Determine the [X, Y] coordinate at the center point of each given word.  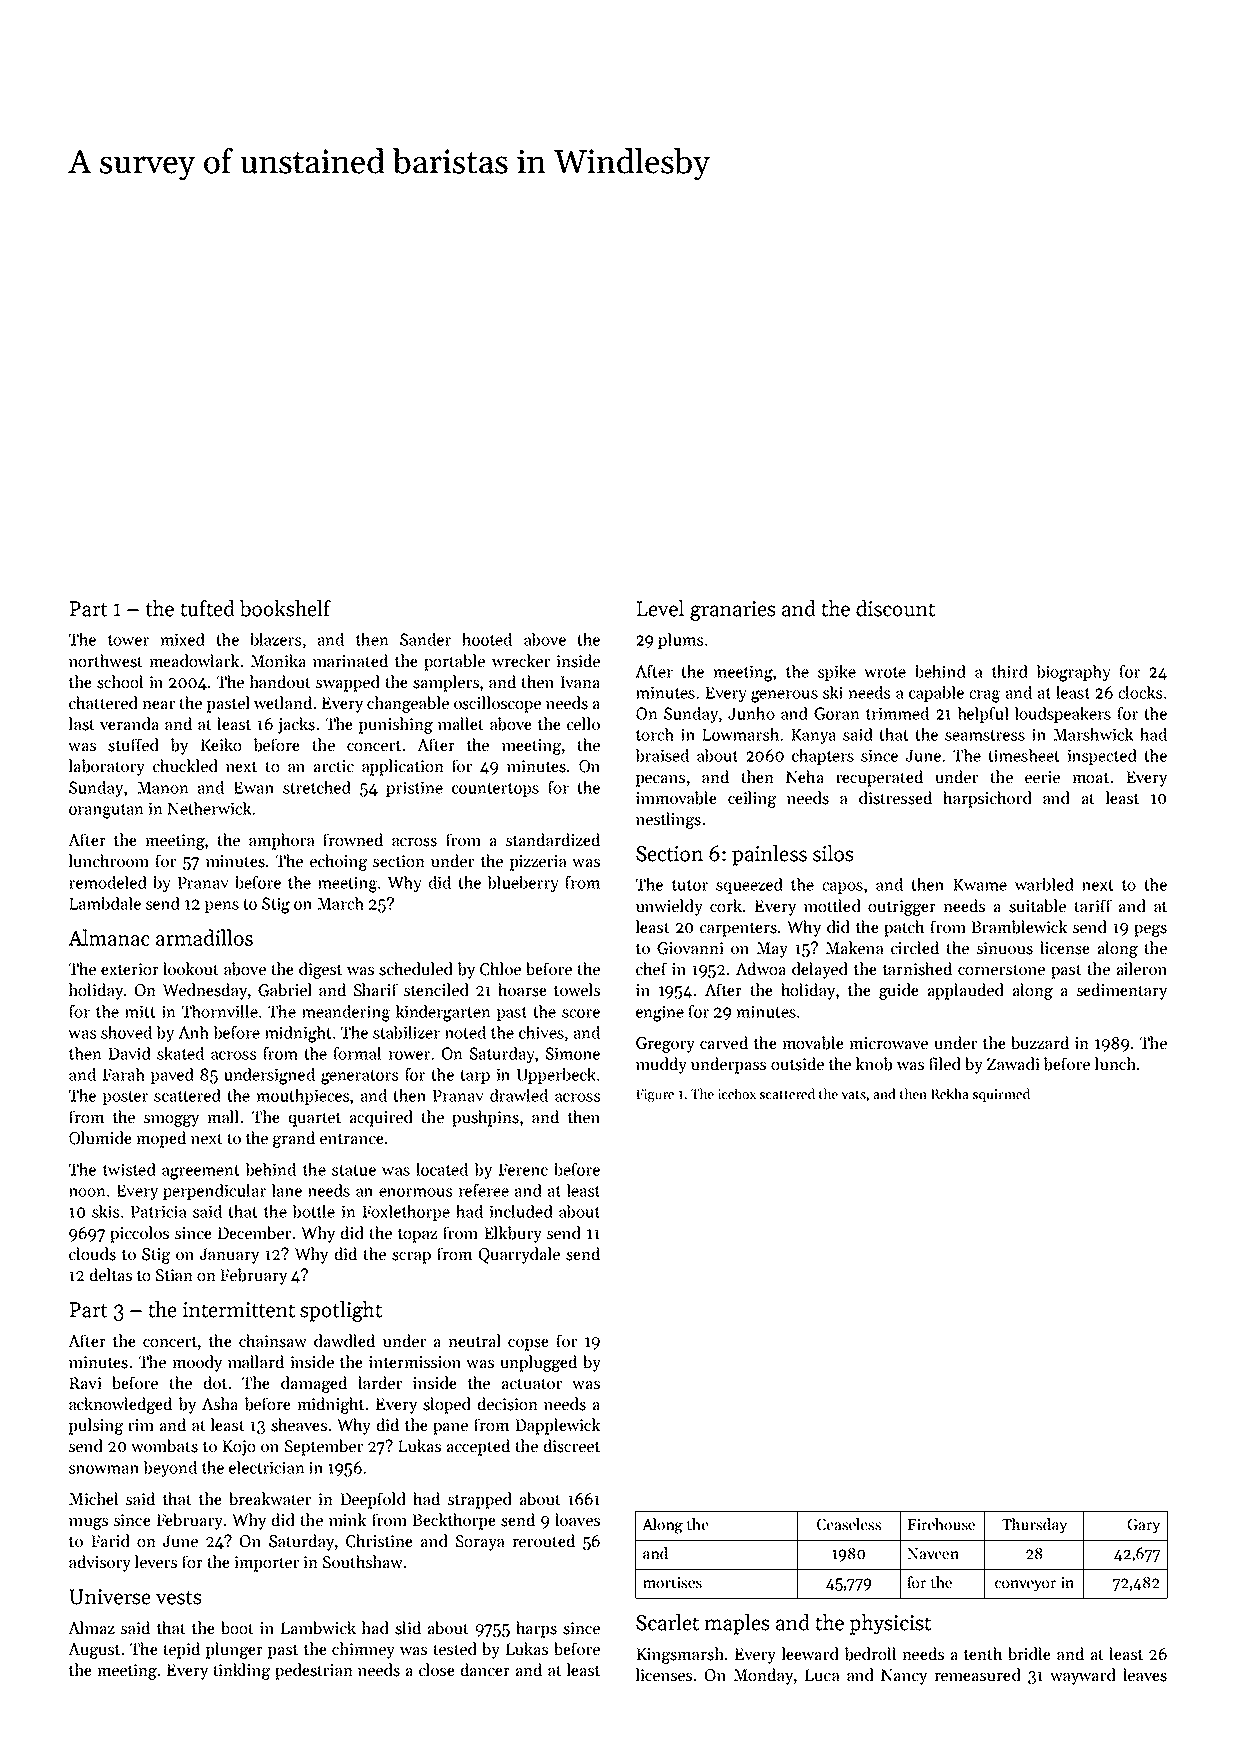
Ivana [580, 682]
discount [895, 608]
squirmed [1001, 1095]
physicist [890, 1624]
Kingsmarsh [680, 1655]
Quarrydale [519, 1255]
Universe [110, 1597]
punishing [396, 725]
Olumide [100, 1138]
